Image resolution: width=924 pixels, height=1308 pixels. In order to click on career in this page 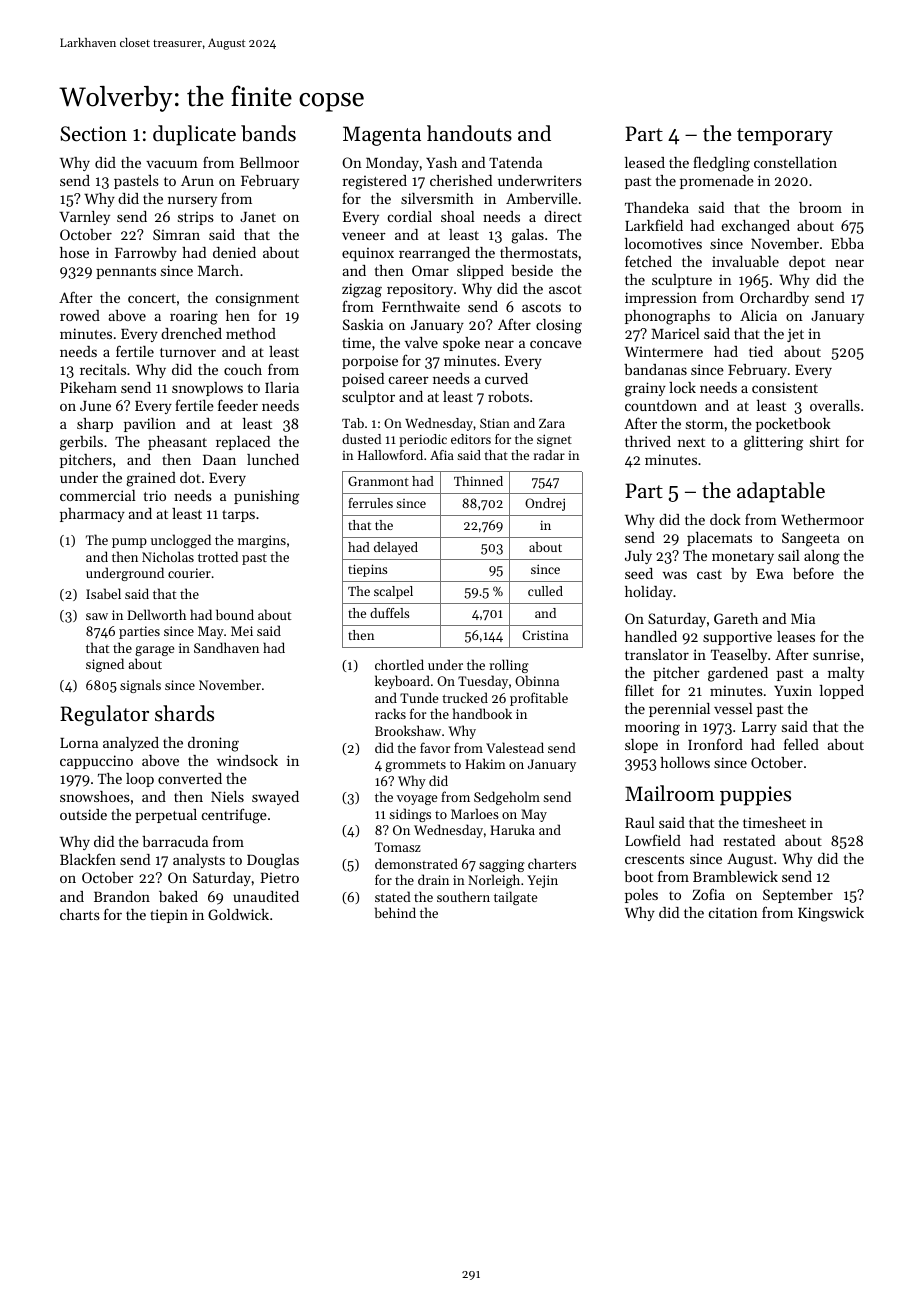, I will do `click(409, 380)`.
